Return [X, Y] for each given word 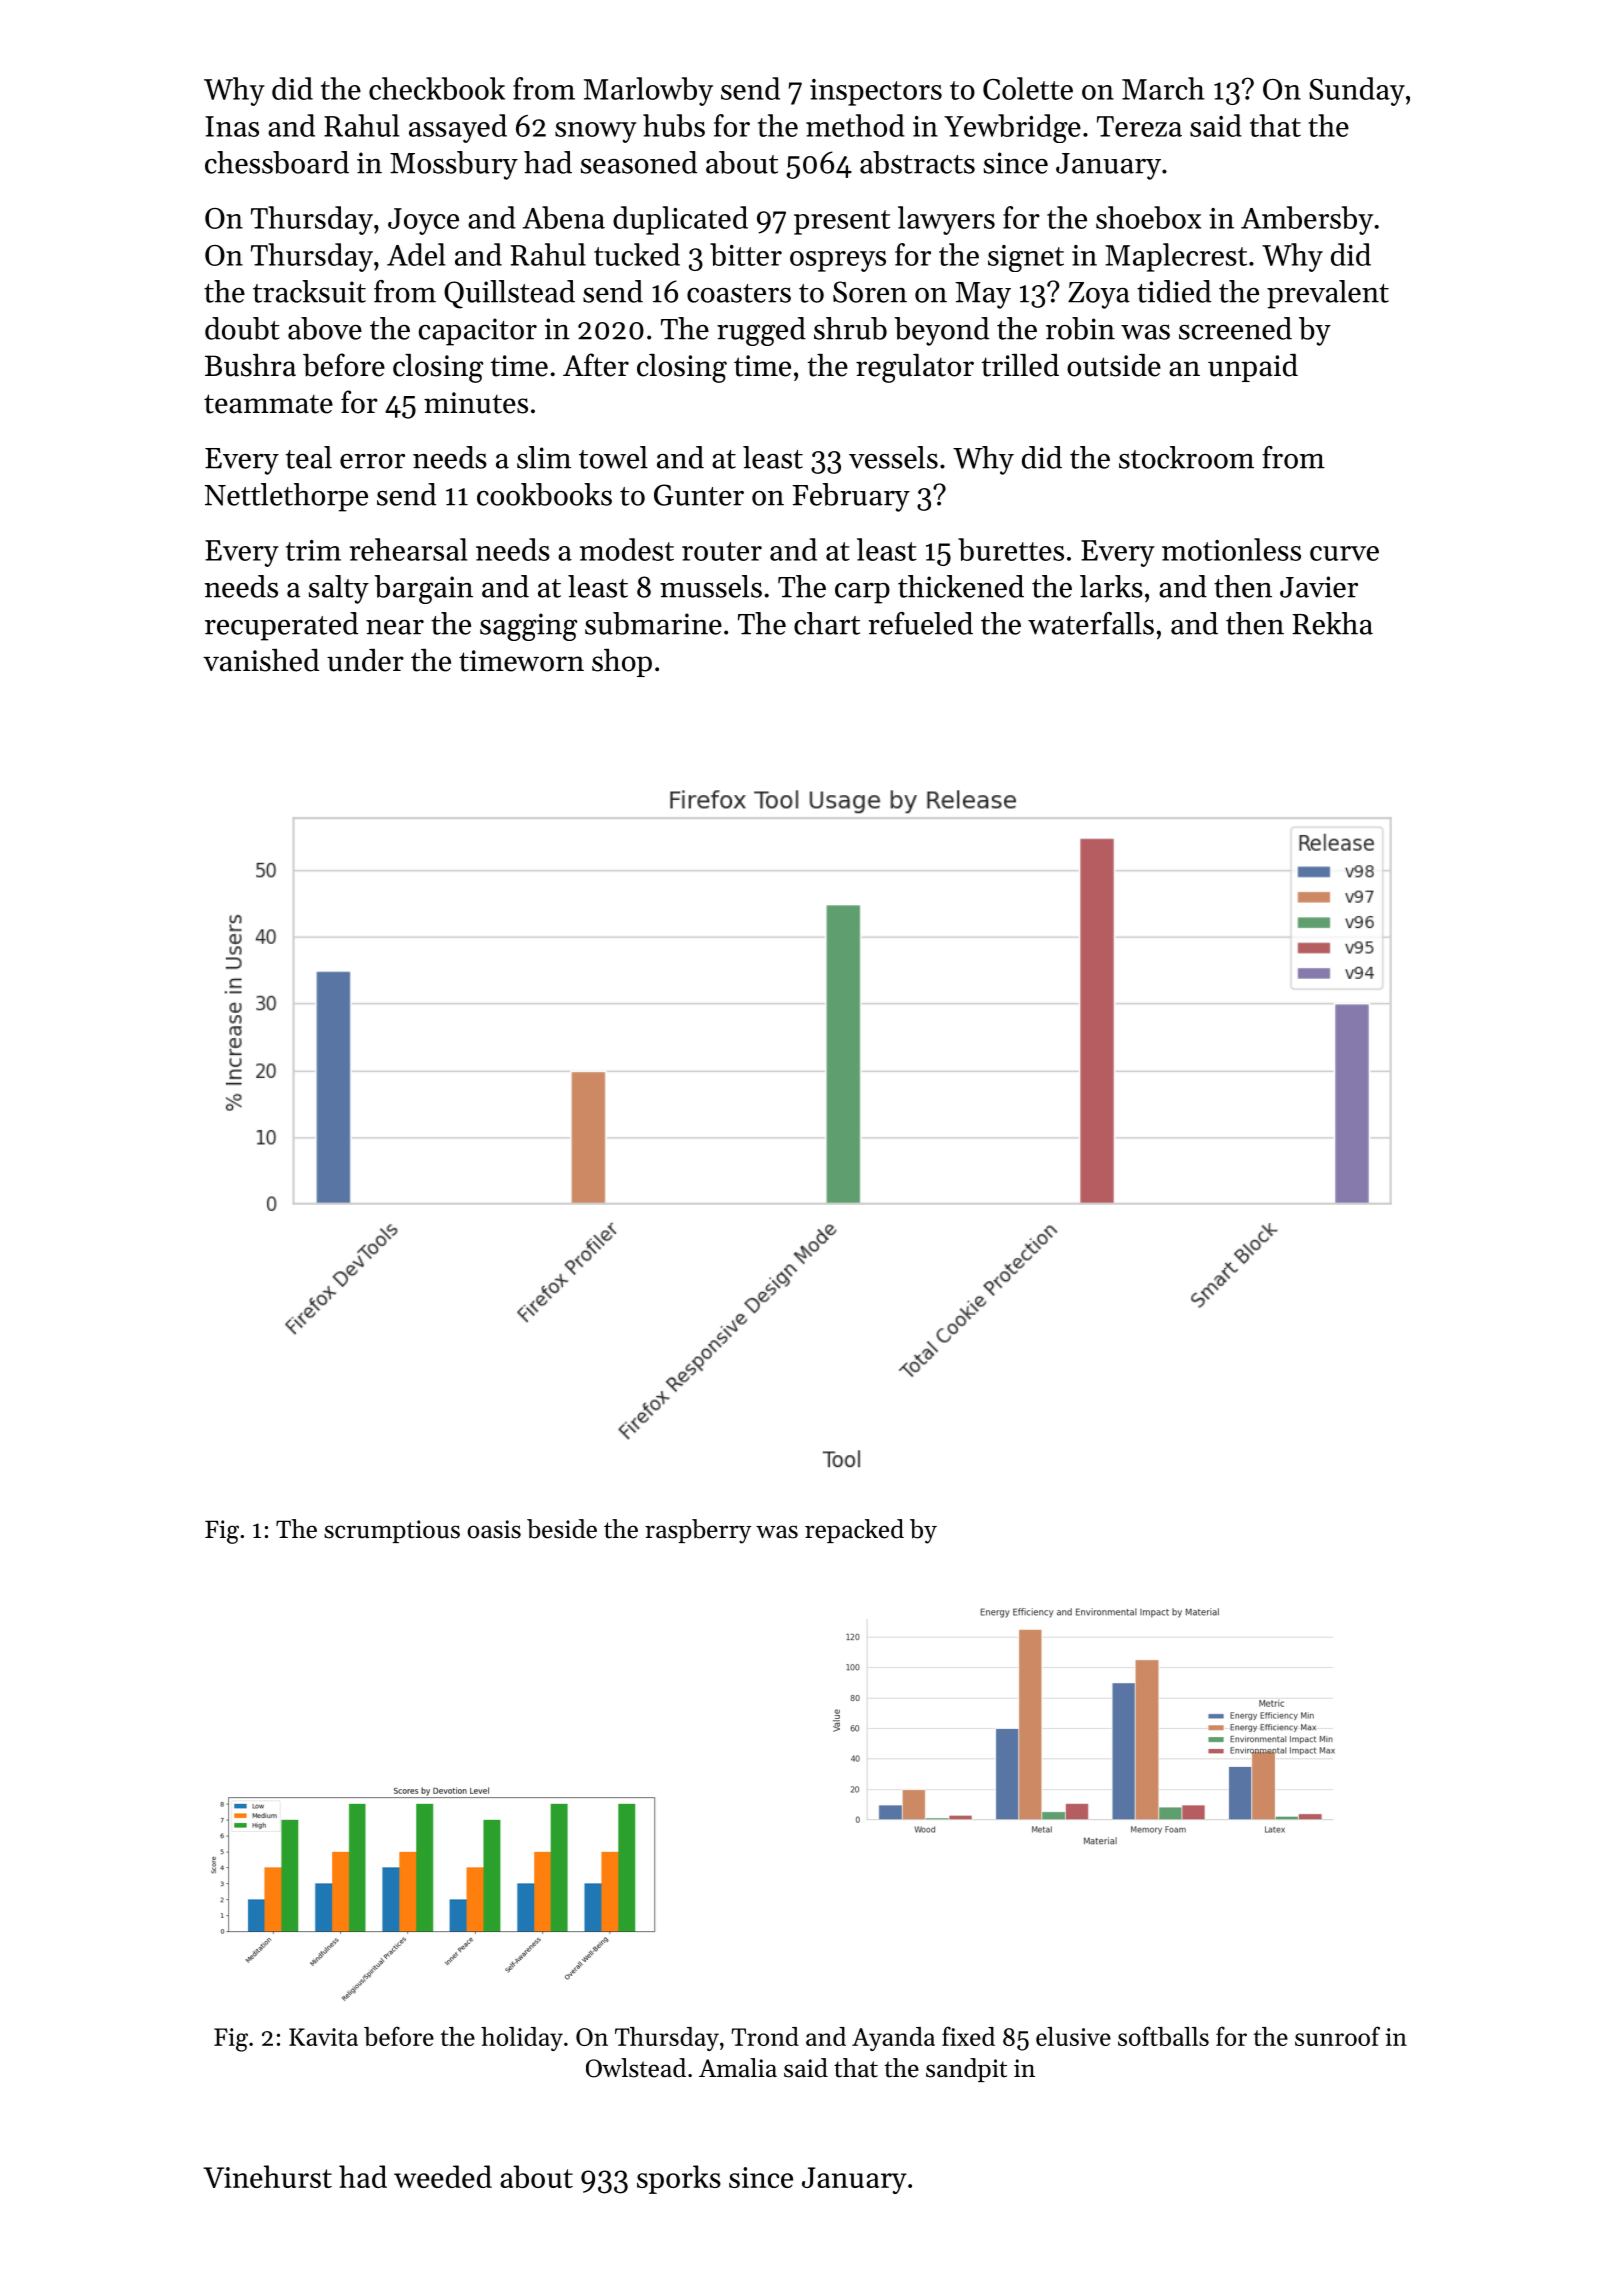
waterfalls [1091, 623]
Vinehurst [267, 2176]
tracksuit [309, 291]
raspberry [698, 1531]
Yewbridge [1012, 128]
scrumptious [392, 1531]
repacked [854, 1531]
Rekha [1332, 623]
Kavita [323, 2037]
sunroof [1337, 2036]
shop [622, 663]
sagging [528, 627]
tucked [637, 254]
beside [562, 1529]
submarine [653, 623]
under [365, 660]
